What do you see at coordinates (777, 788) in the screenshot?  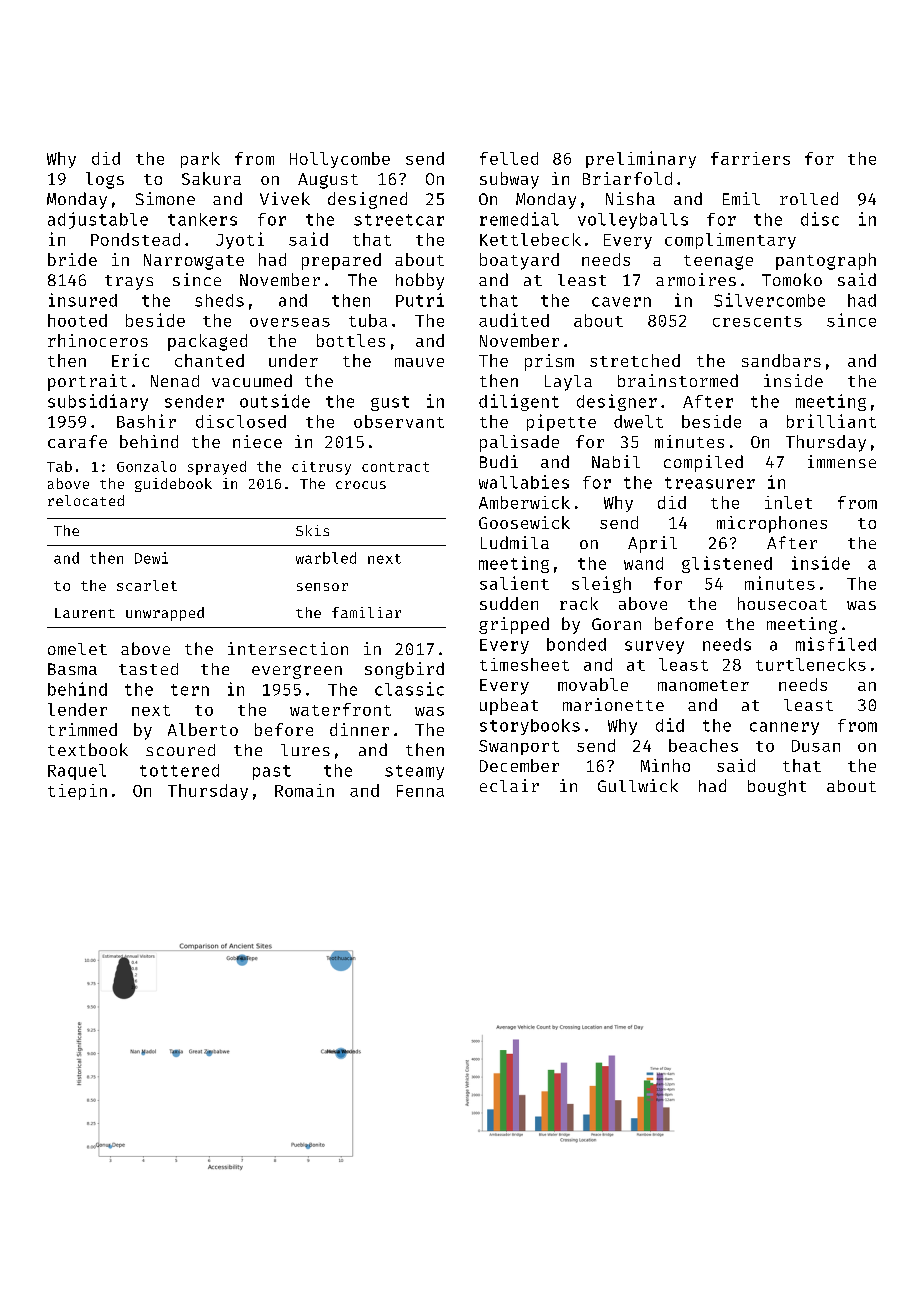 I see `bought` at bounding box center [777, 788].
